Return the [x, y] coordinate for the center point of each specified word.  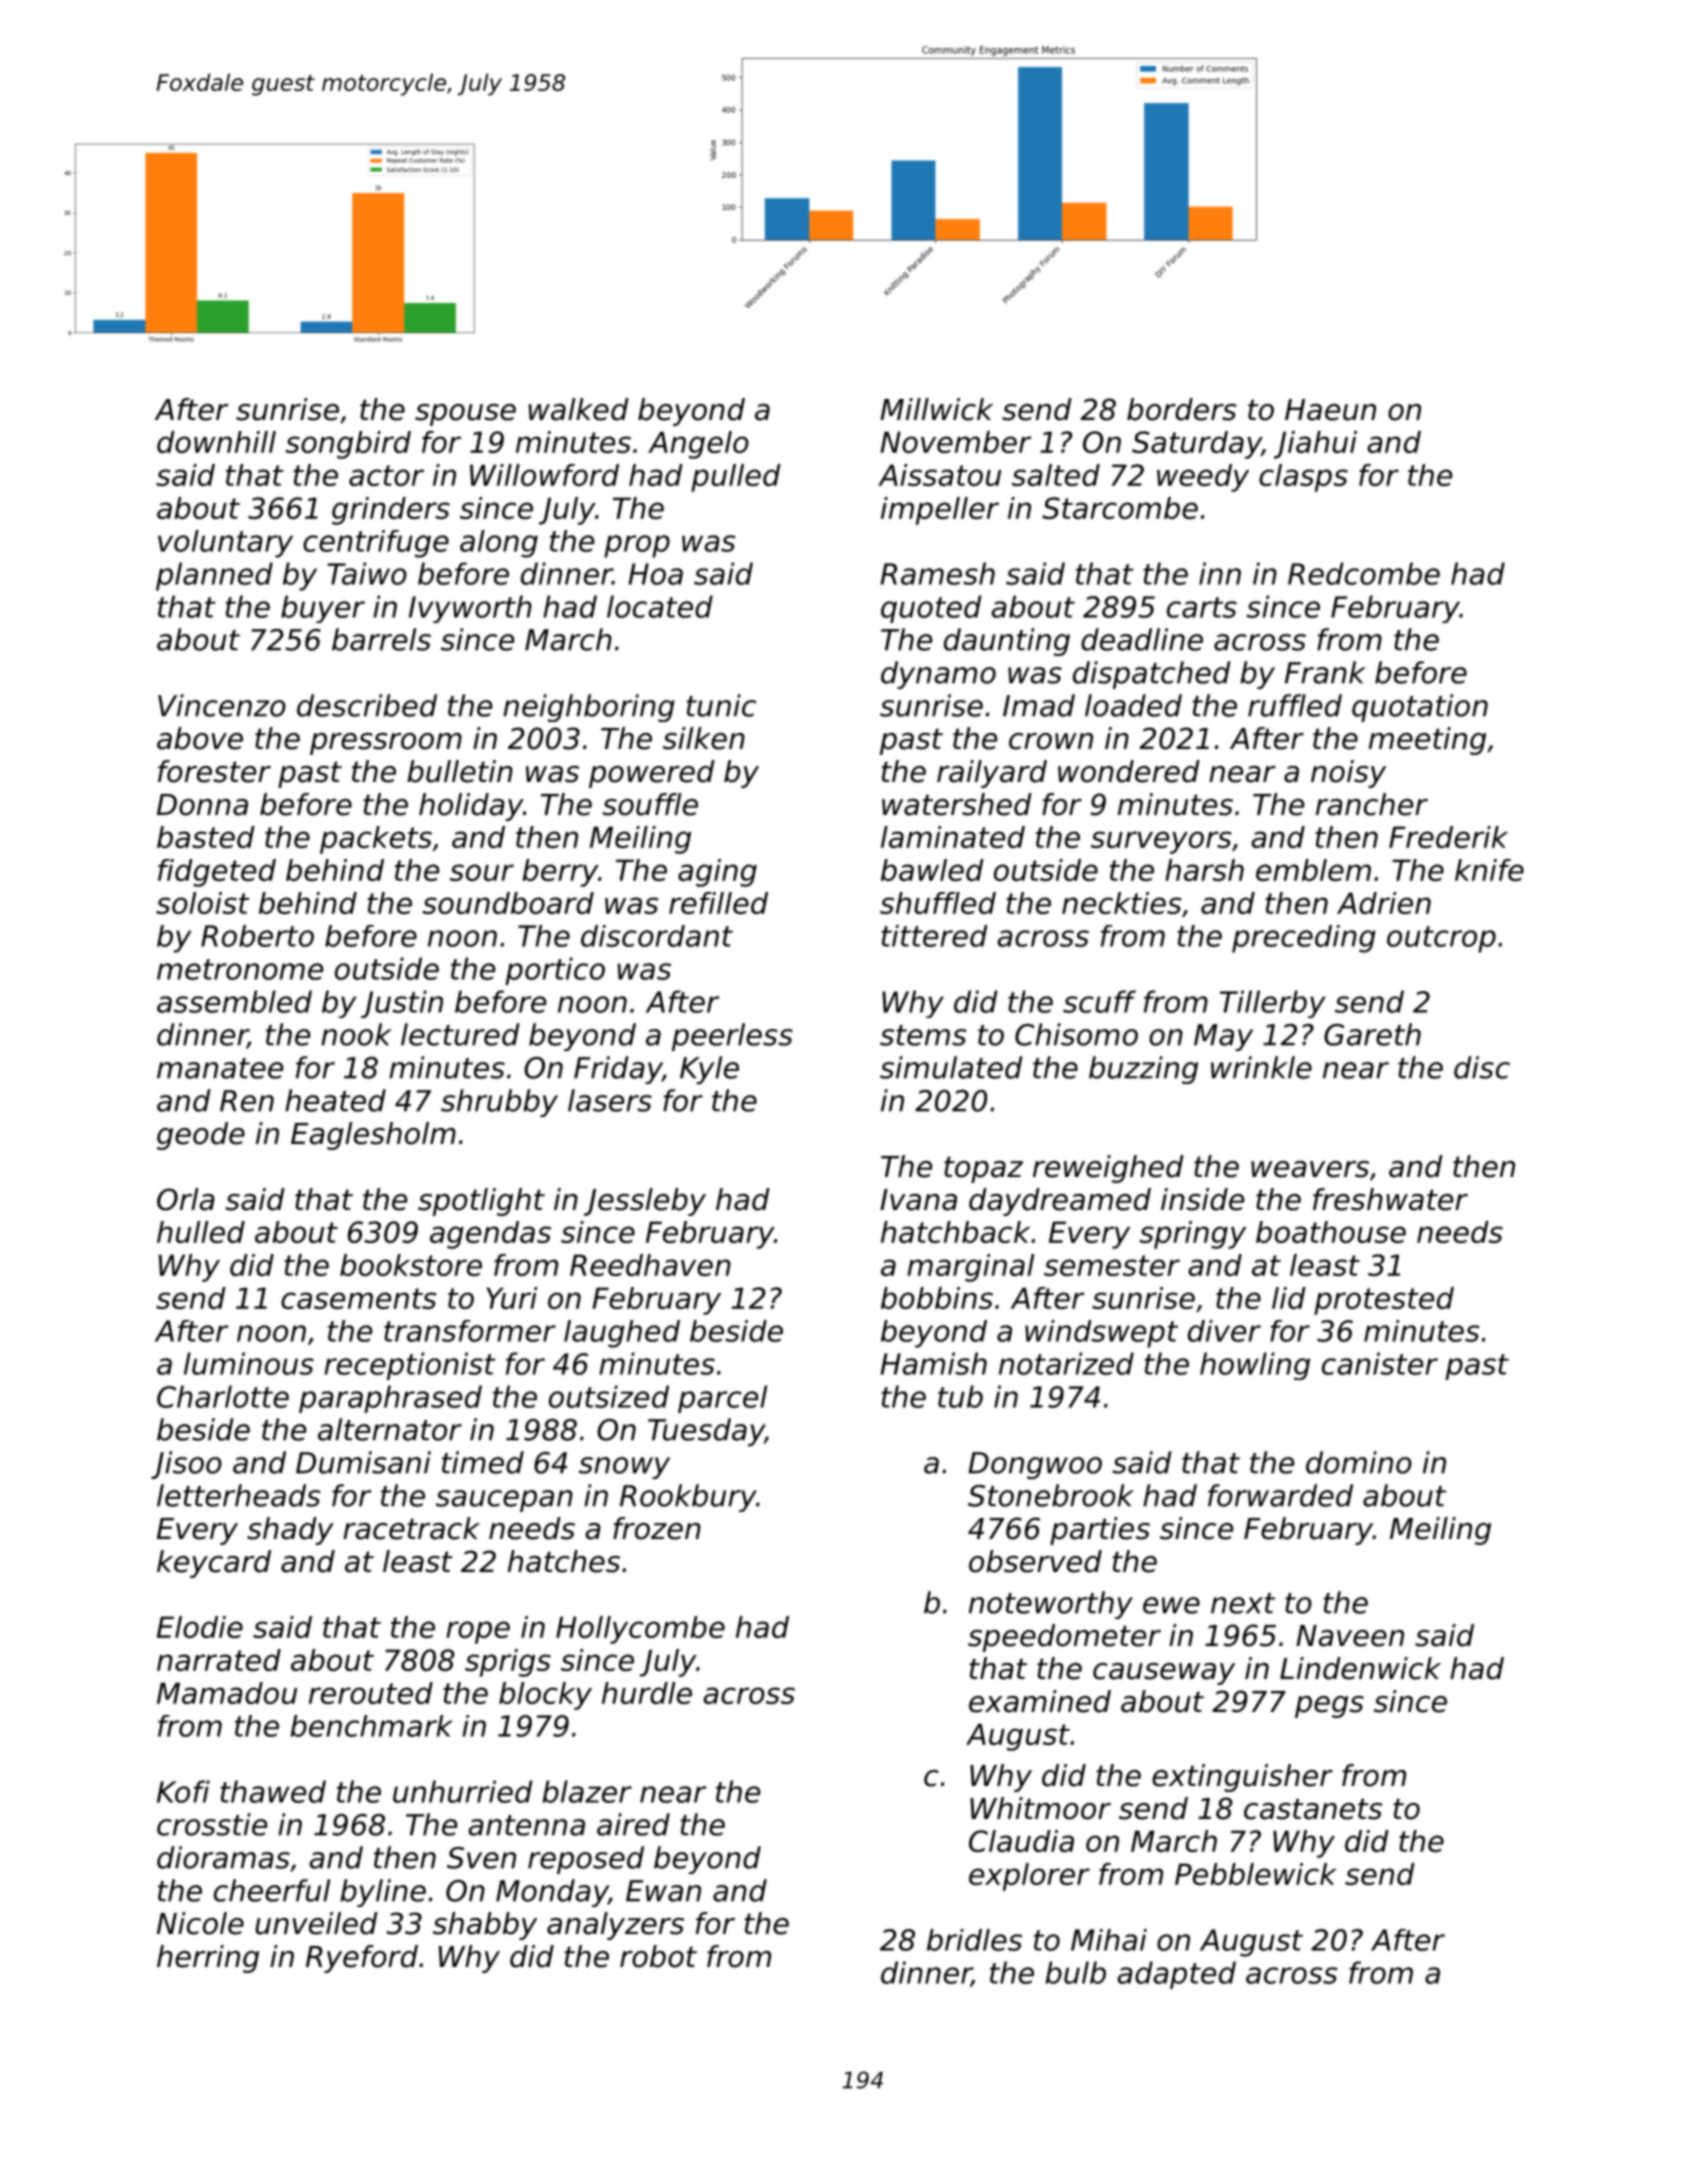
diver [1224, 1331]
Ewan [663, 1891]
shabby [485, 1926]
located [660, 606]
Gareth [1372, 1034]
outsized [609, 1396]
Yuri [511, 1298]
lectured [460, 1034]
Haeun [1330, 410]
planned [214, 576]
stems [923, 1035]
